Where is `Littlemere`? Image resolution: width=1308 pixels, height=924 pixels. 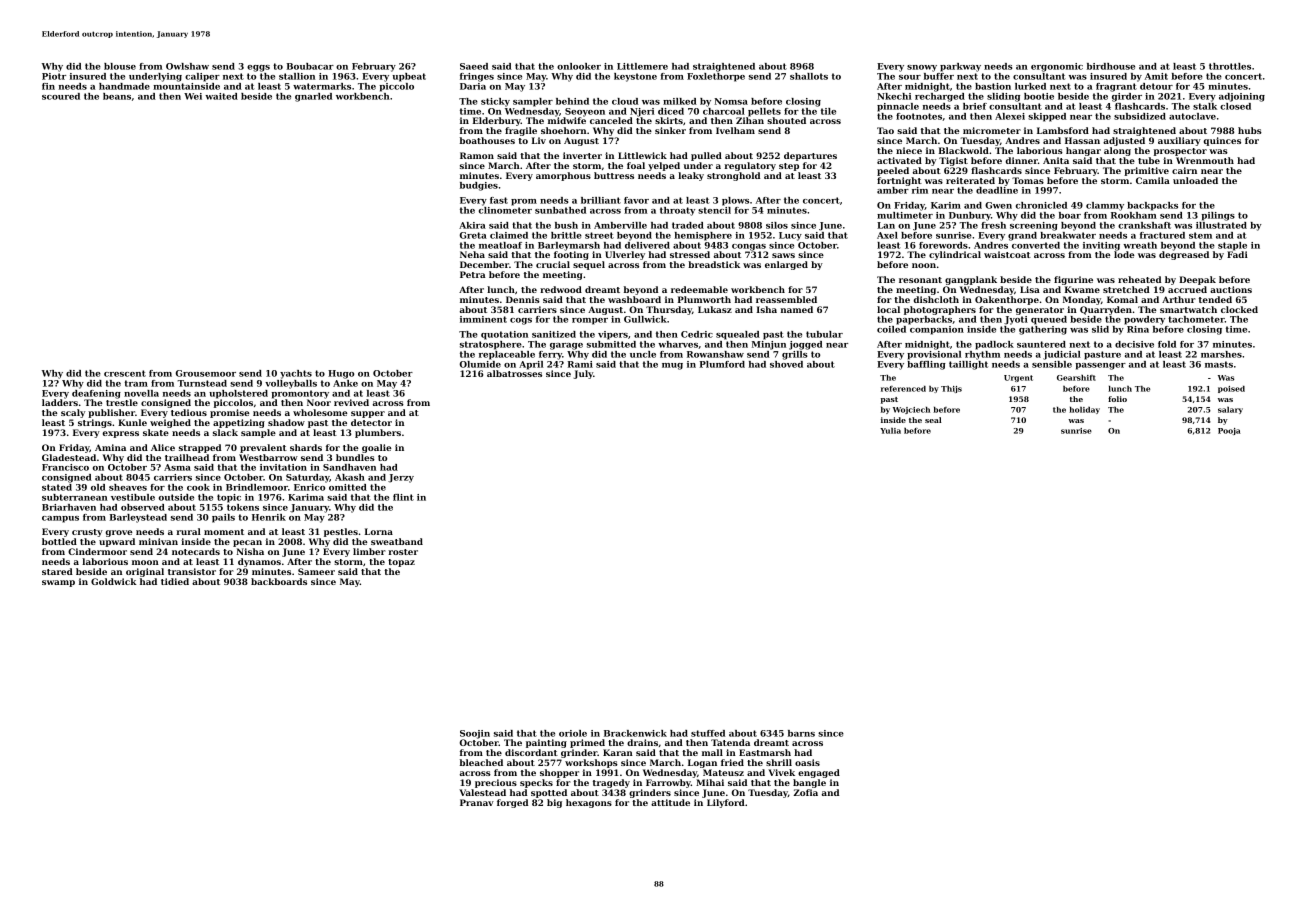
Littlemere is located at coordinates (642, 66).
